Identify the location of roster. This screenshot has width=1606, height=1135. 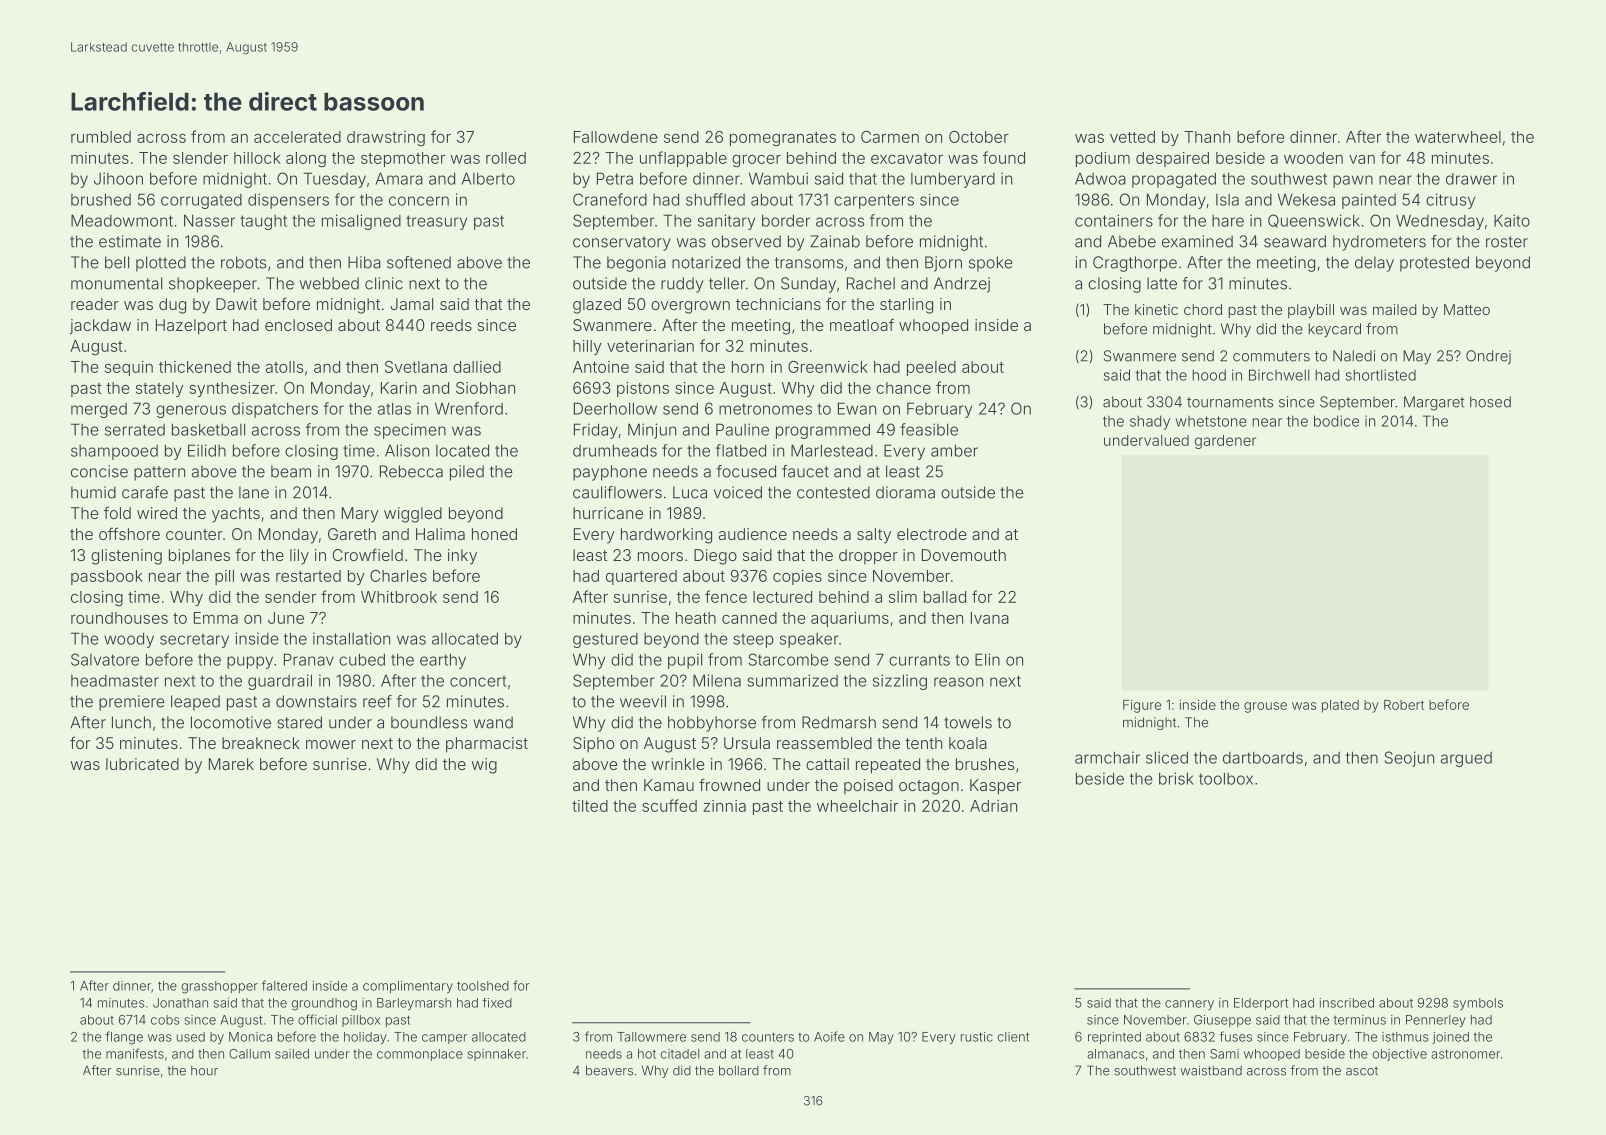
(1507, 242).
